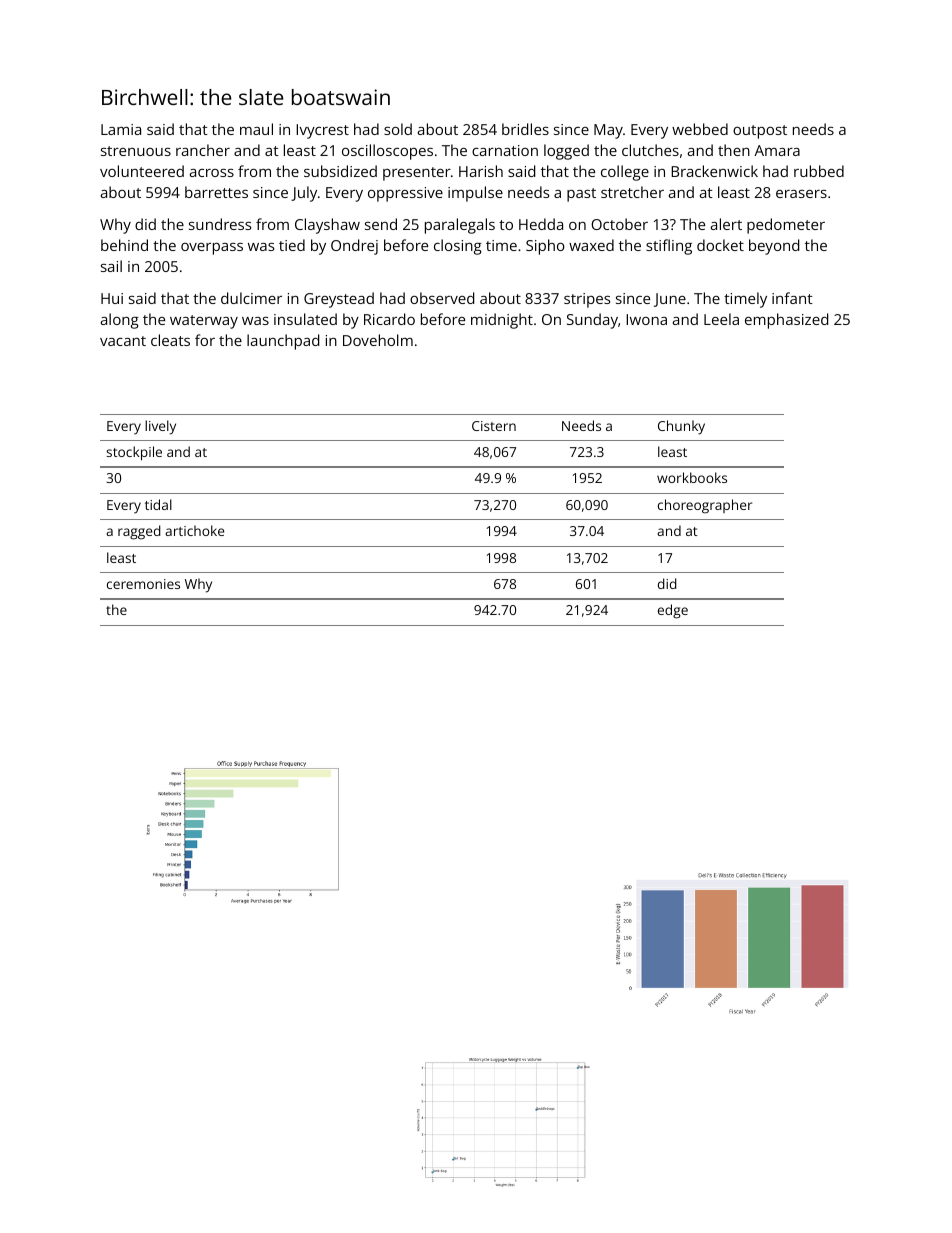  What do you see at coordinates (786, 321) in the screenshot?
I see `emphasized` at bounding box center [786, 321].
